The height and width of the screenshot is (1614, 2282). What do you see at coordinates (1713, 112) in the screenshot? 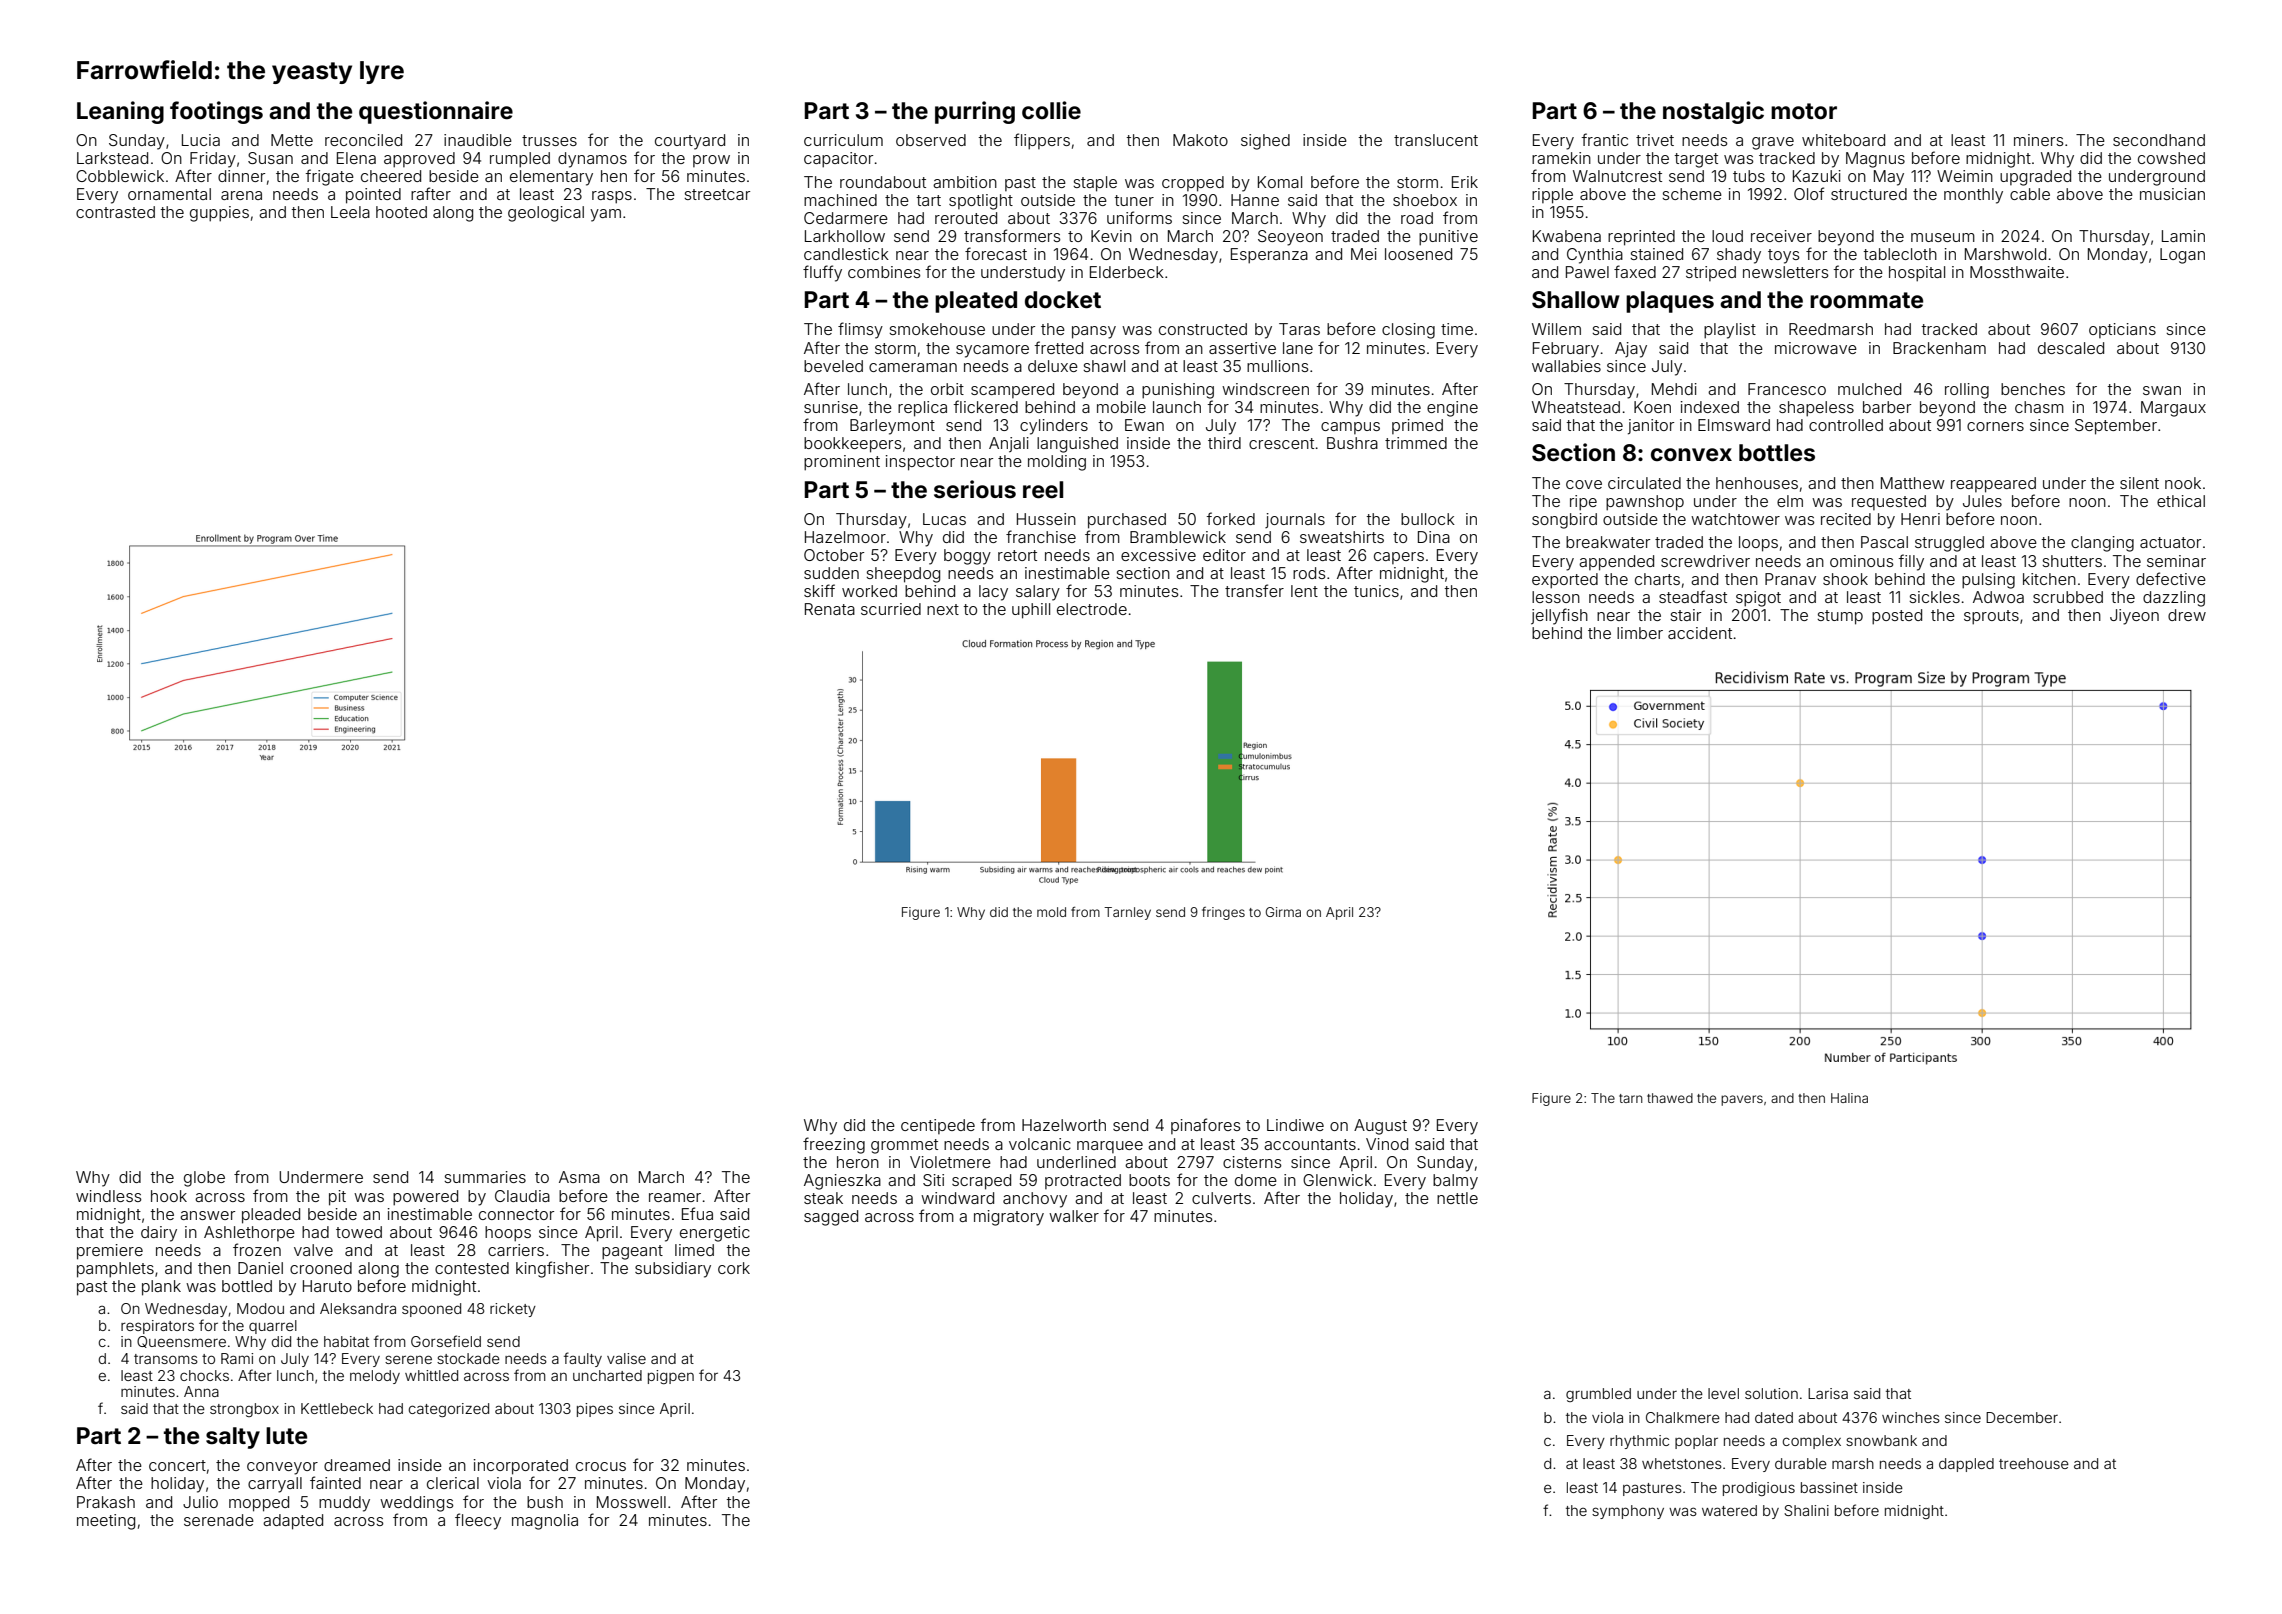
I see `nostalgic` at bounding box center [1713, 112].
